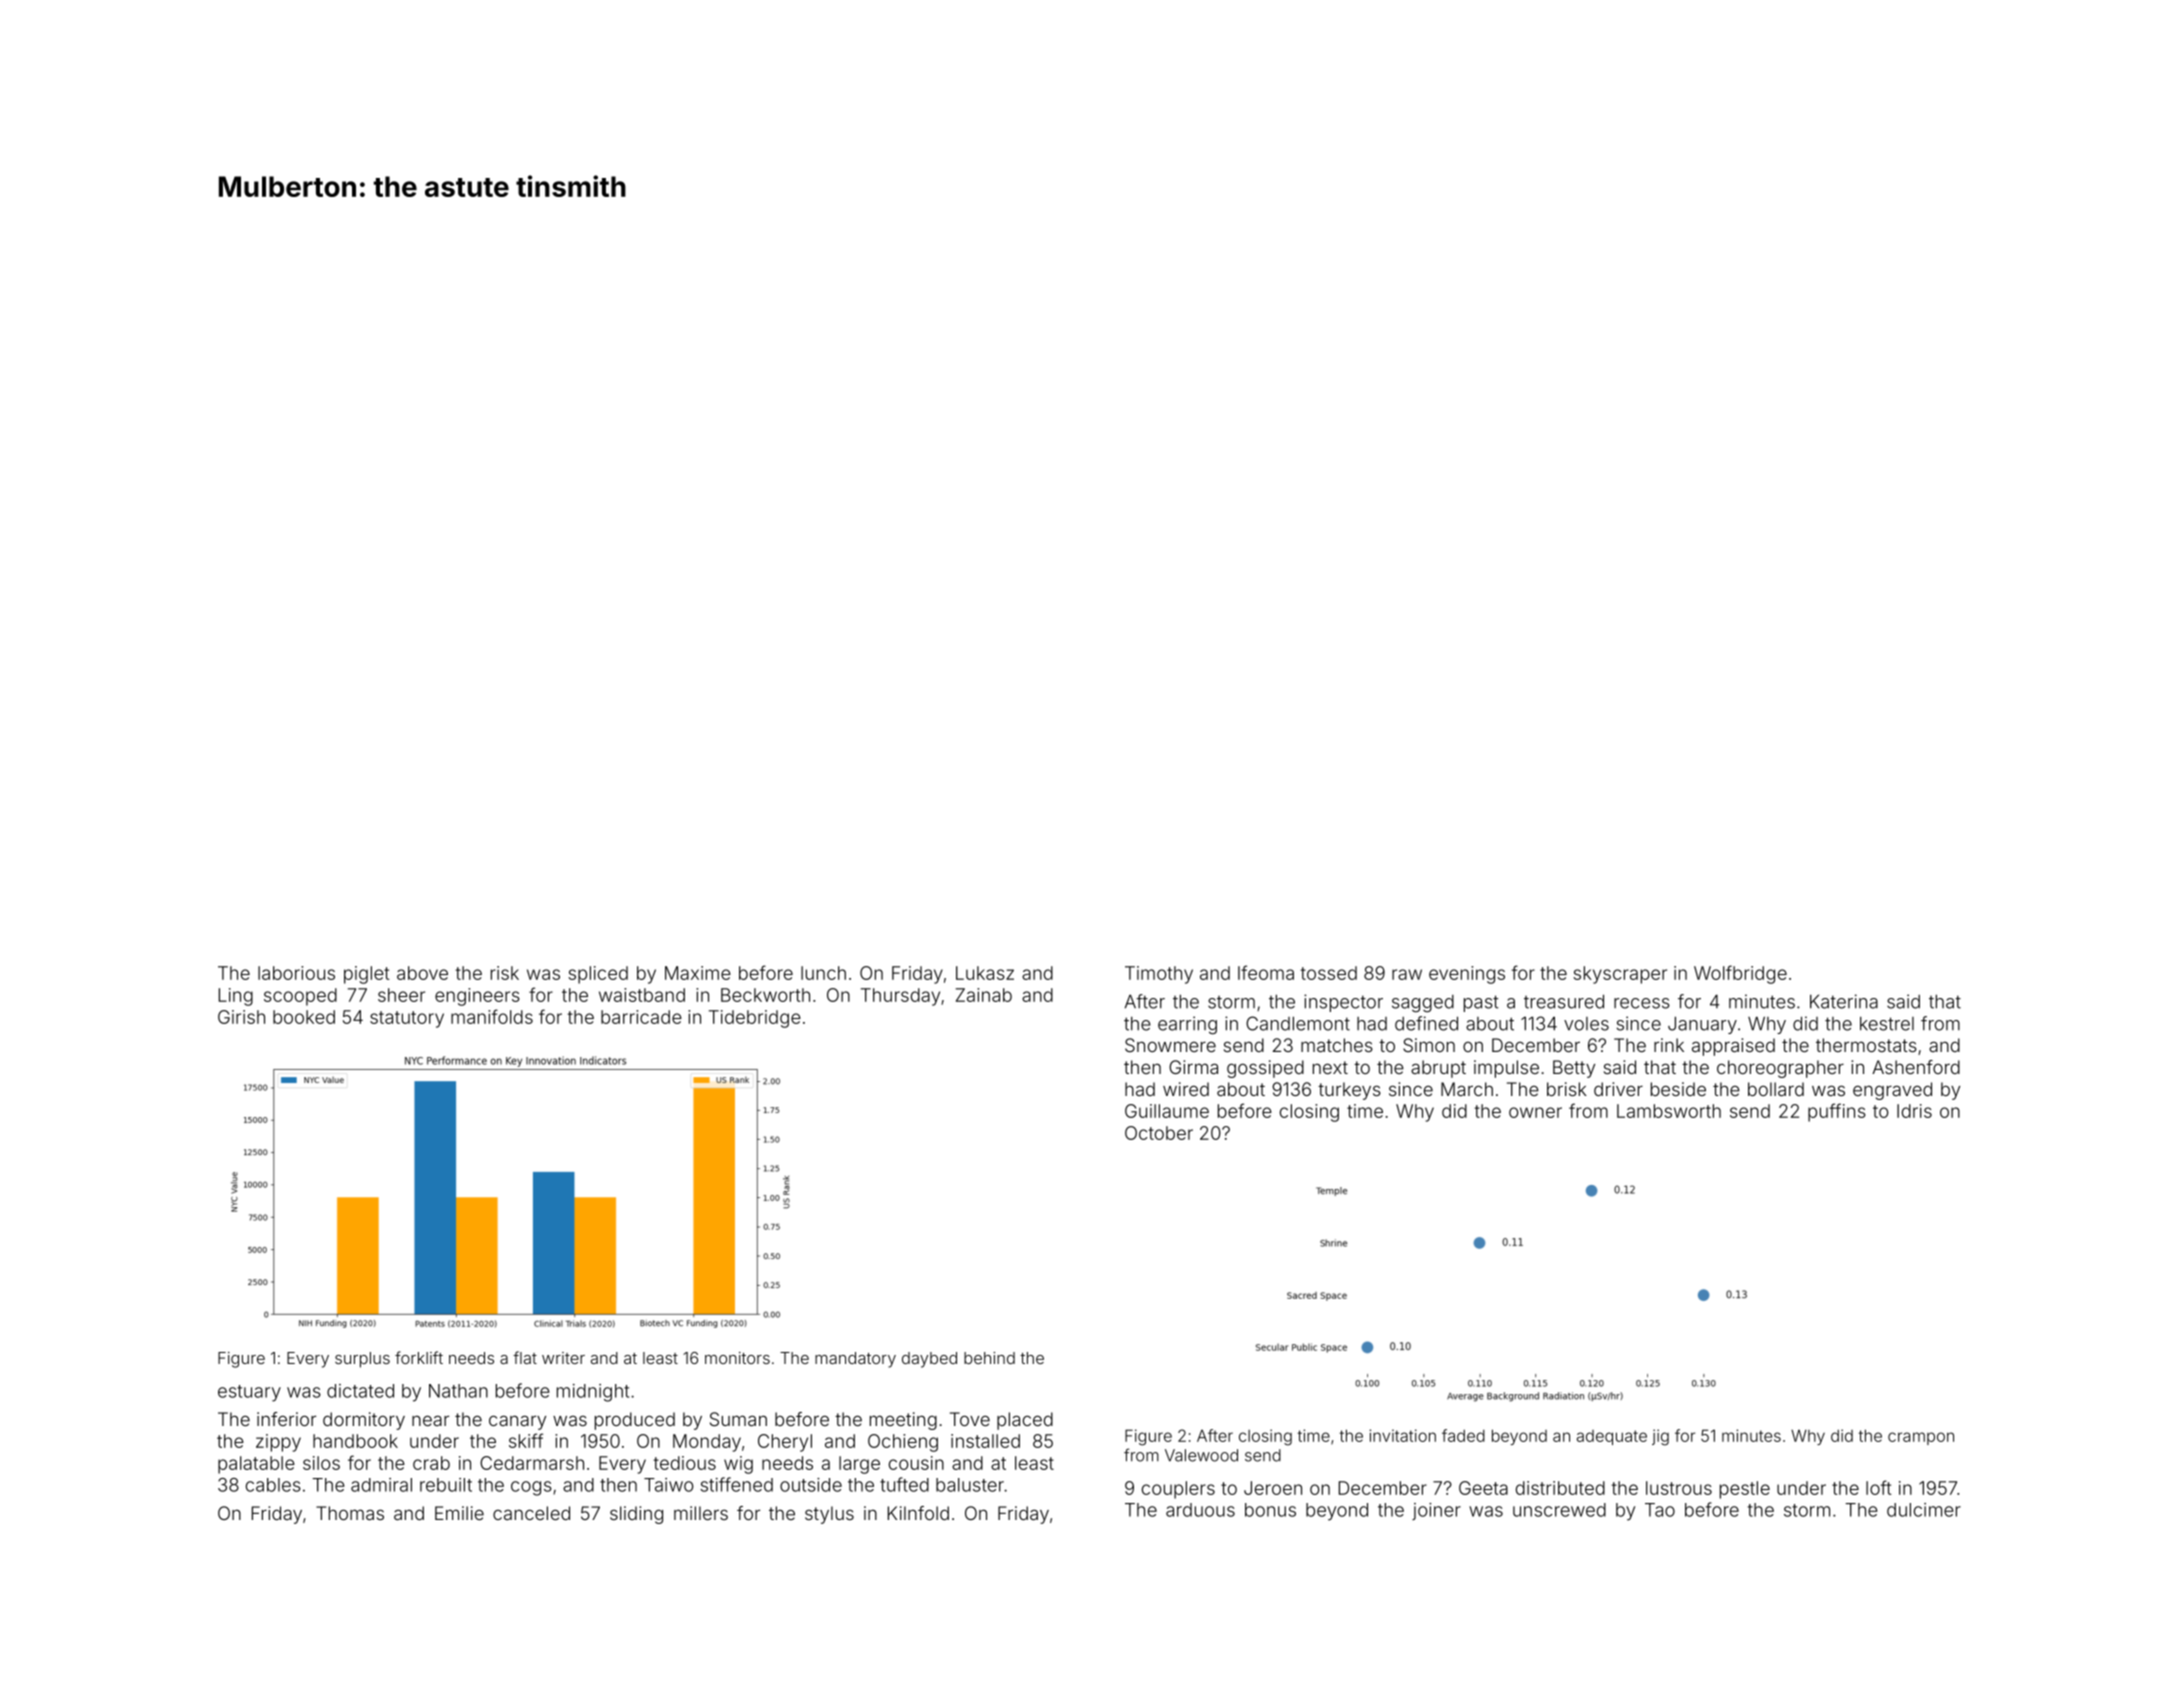  Describe the element at coordinates (1660, 1510) in the document. I see `Tao` at that location.
